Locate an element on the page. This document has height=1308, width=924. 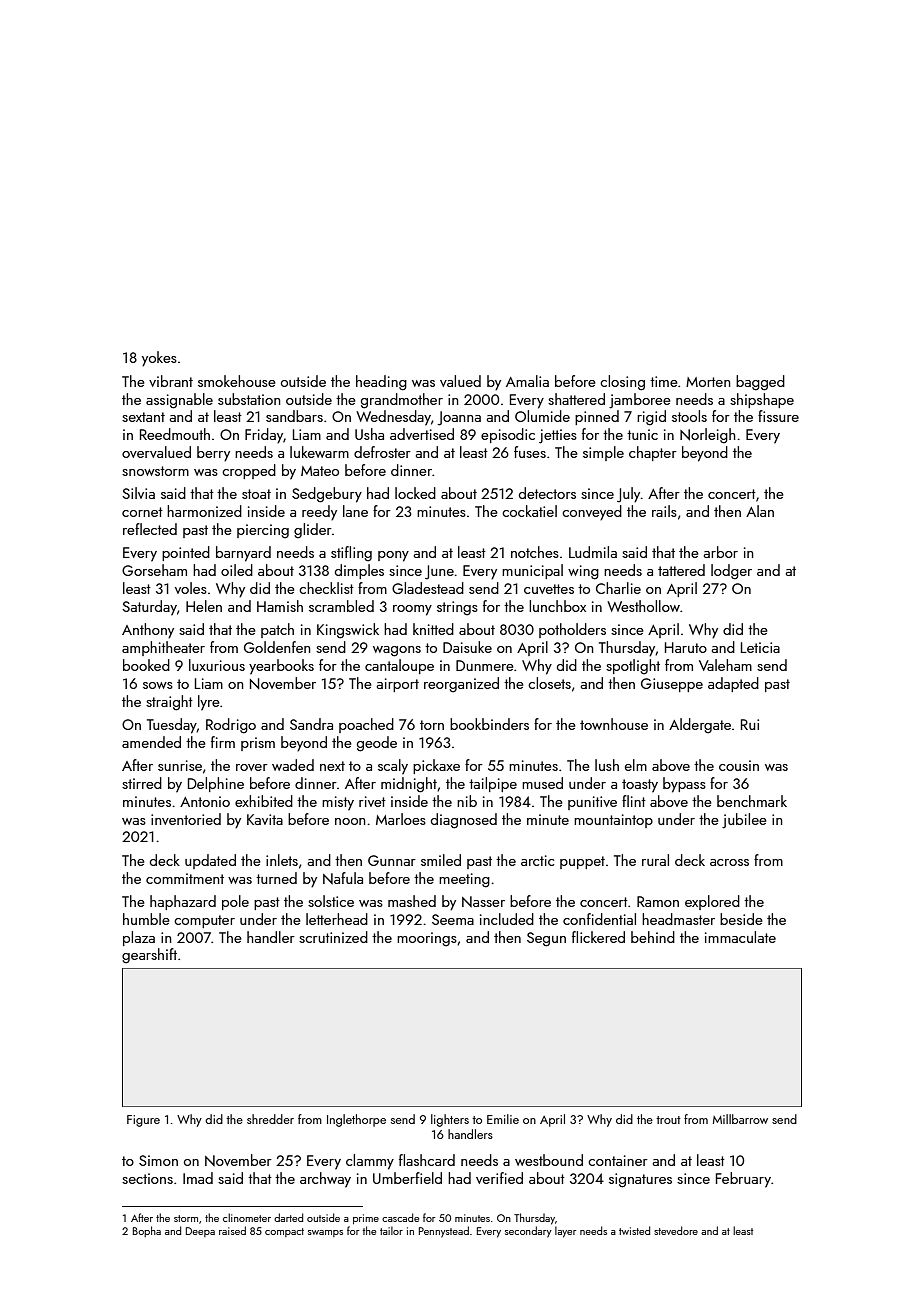
straight is located at coordinates (169, 703).
